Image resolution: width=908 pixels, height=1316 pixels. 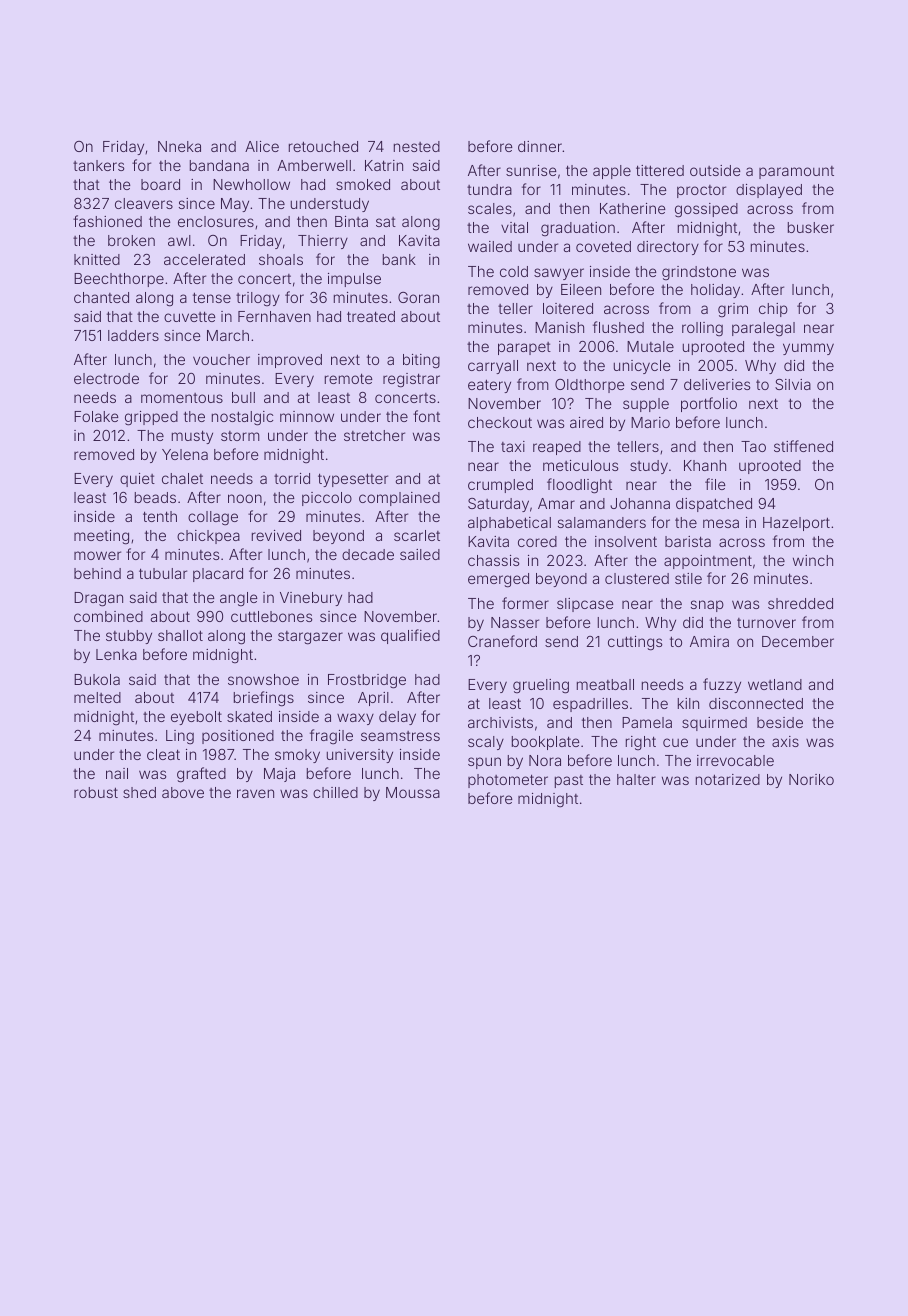 I want to click on paralegal, so click(x=763, y=329).
